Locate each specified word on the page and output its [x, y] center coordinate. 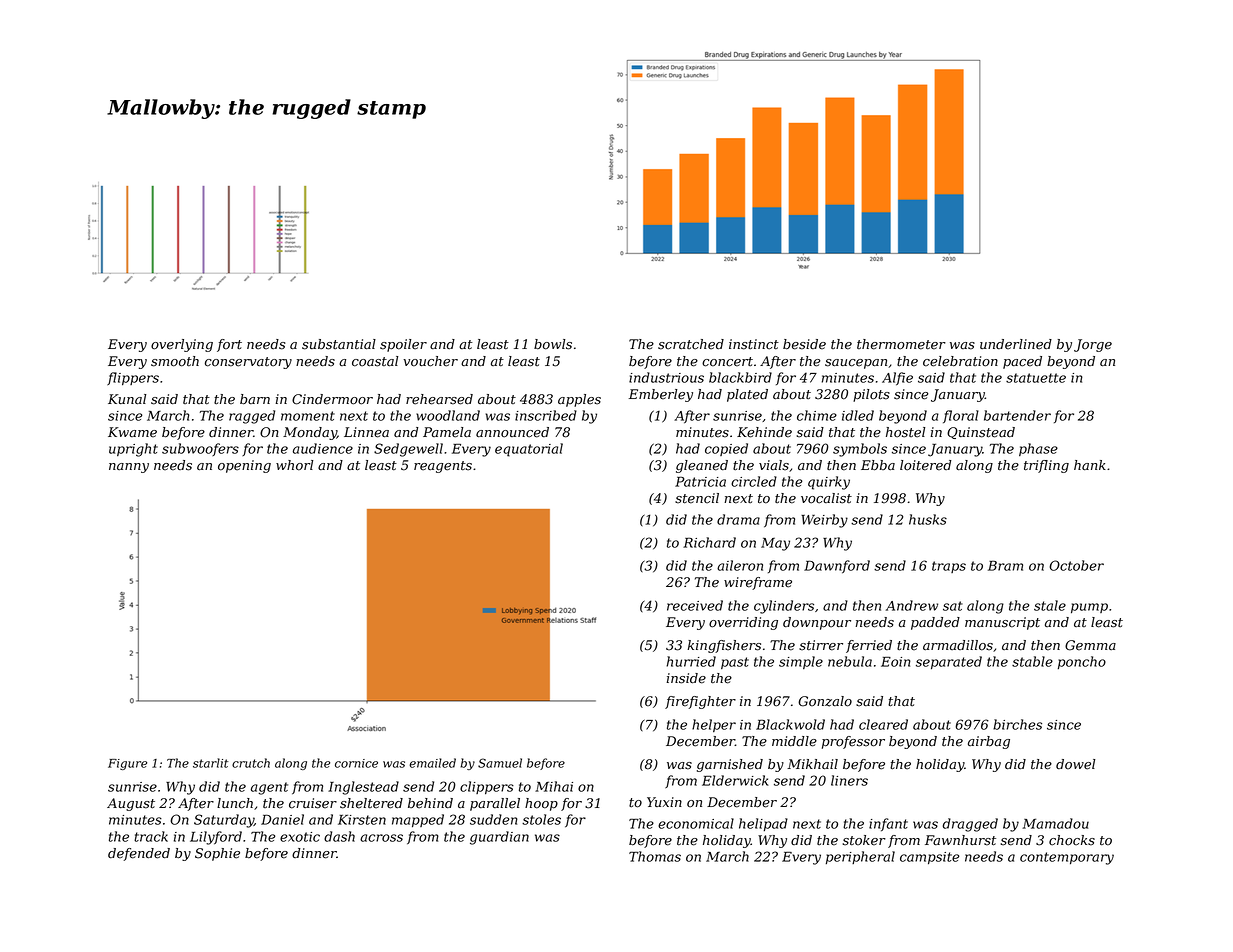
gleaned [702, 466]
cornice [356, 763]
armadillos [958, 645]
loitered [925, 465]
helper [714, 725]
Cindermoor [332, 399]
